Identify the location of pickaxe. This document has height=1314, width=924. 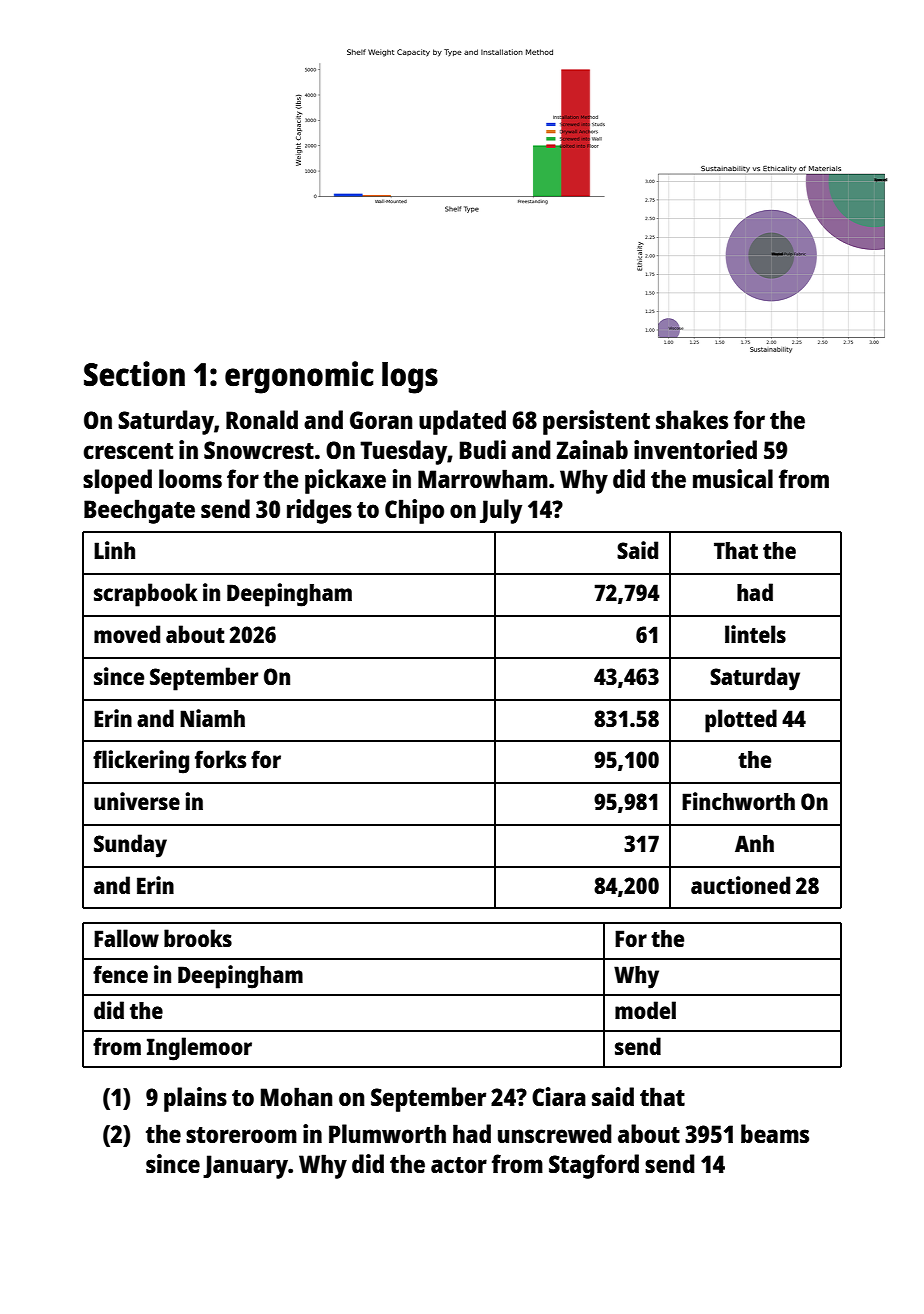
(345, 481).
